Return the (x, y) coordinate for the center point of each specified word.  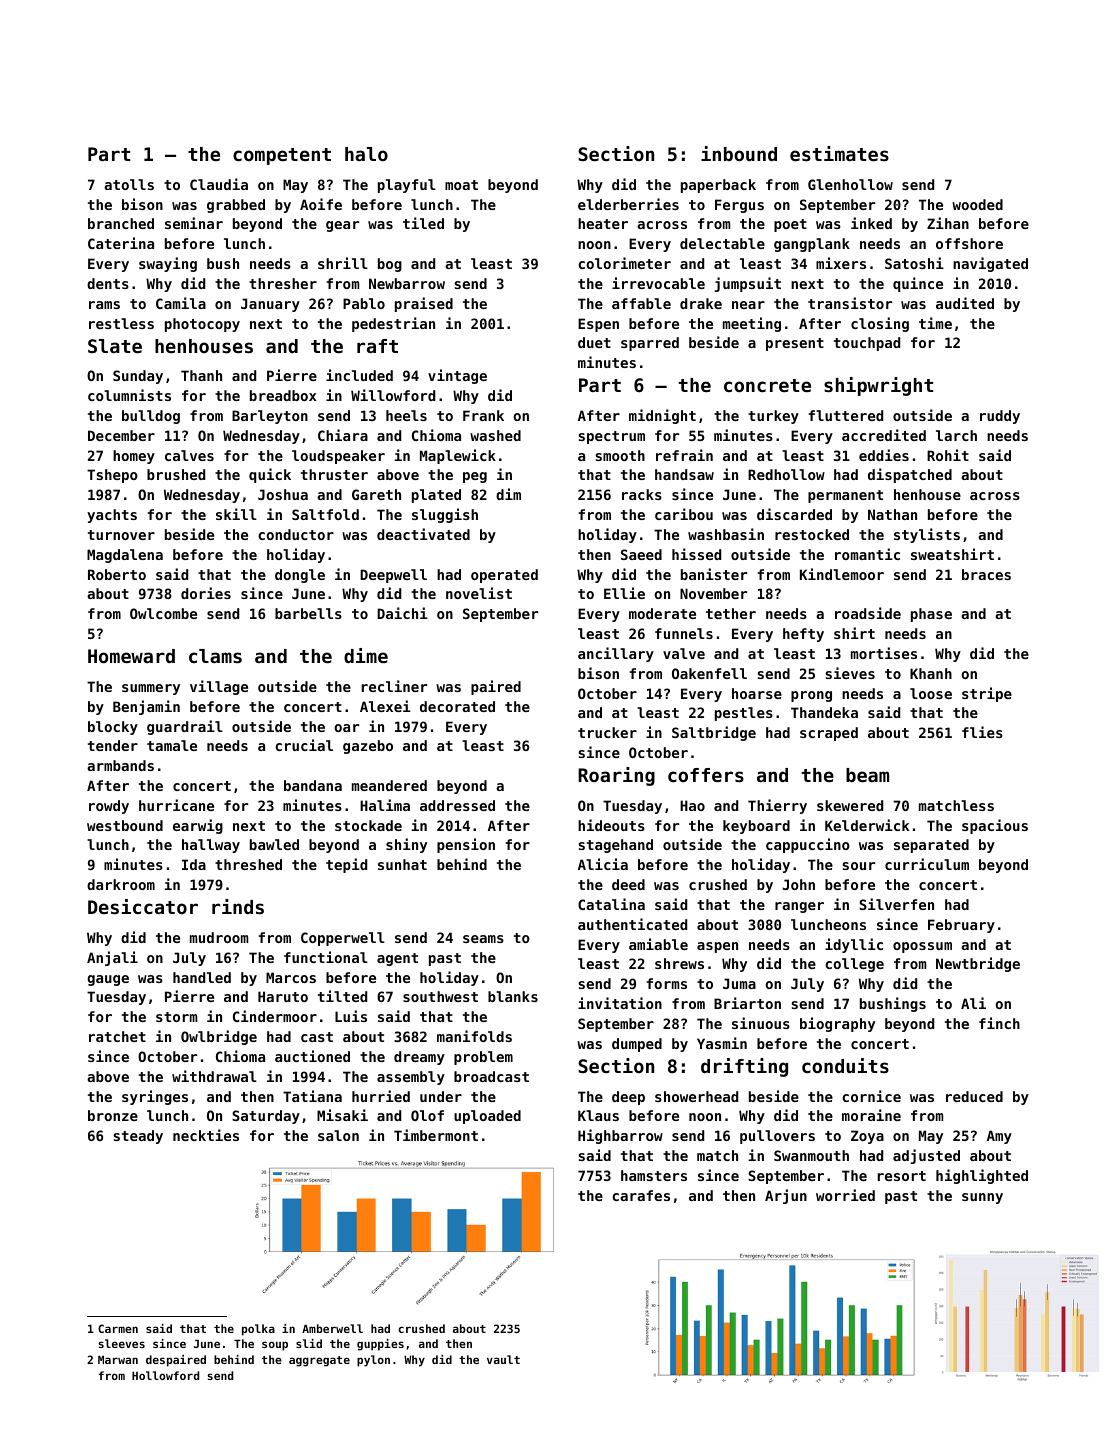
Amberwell (332, 1328)
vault (503, 1359)
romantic (867, 554)
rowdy (109, 807)
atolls (129, 184)
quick (270, 475)
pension (466, 845)
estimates (839, 154)
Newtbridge (978, 964)
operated (504, 576)
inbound (739, 153)
